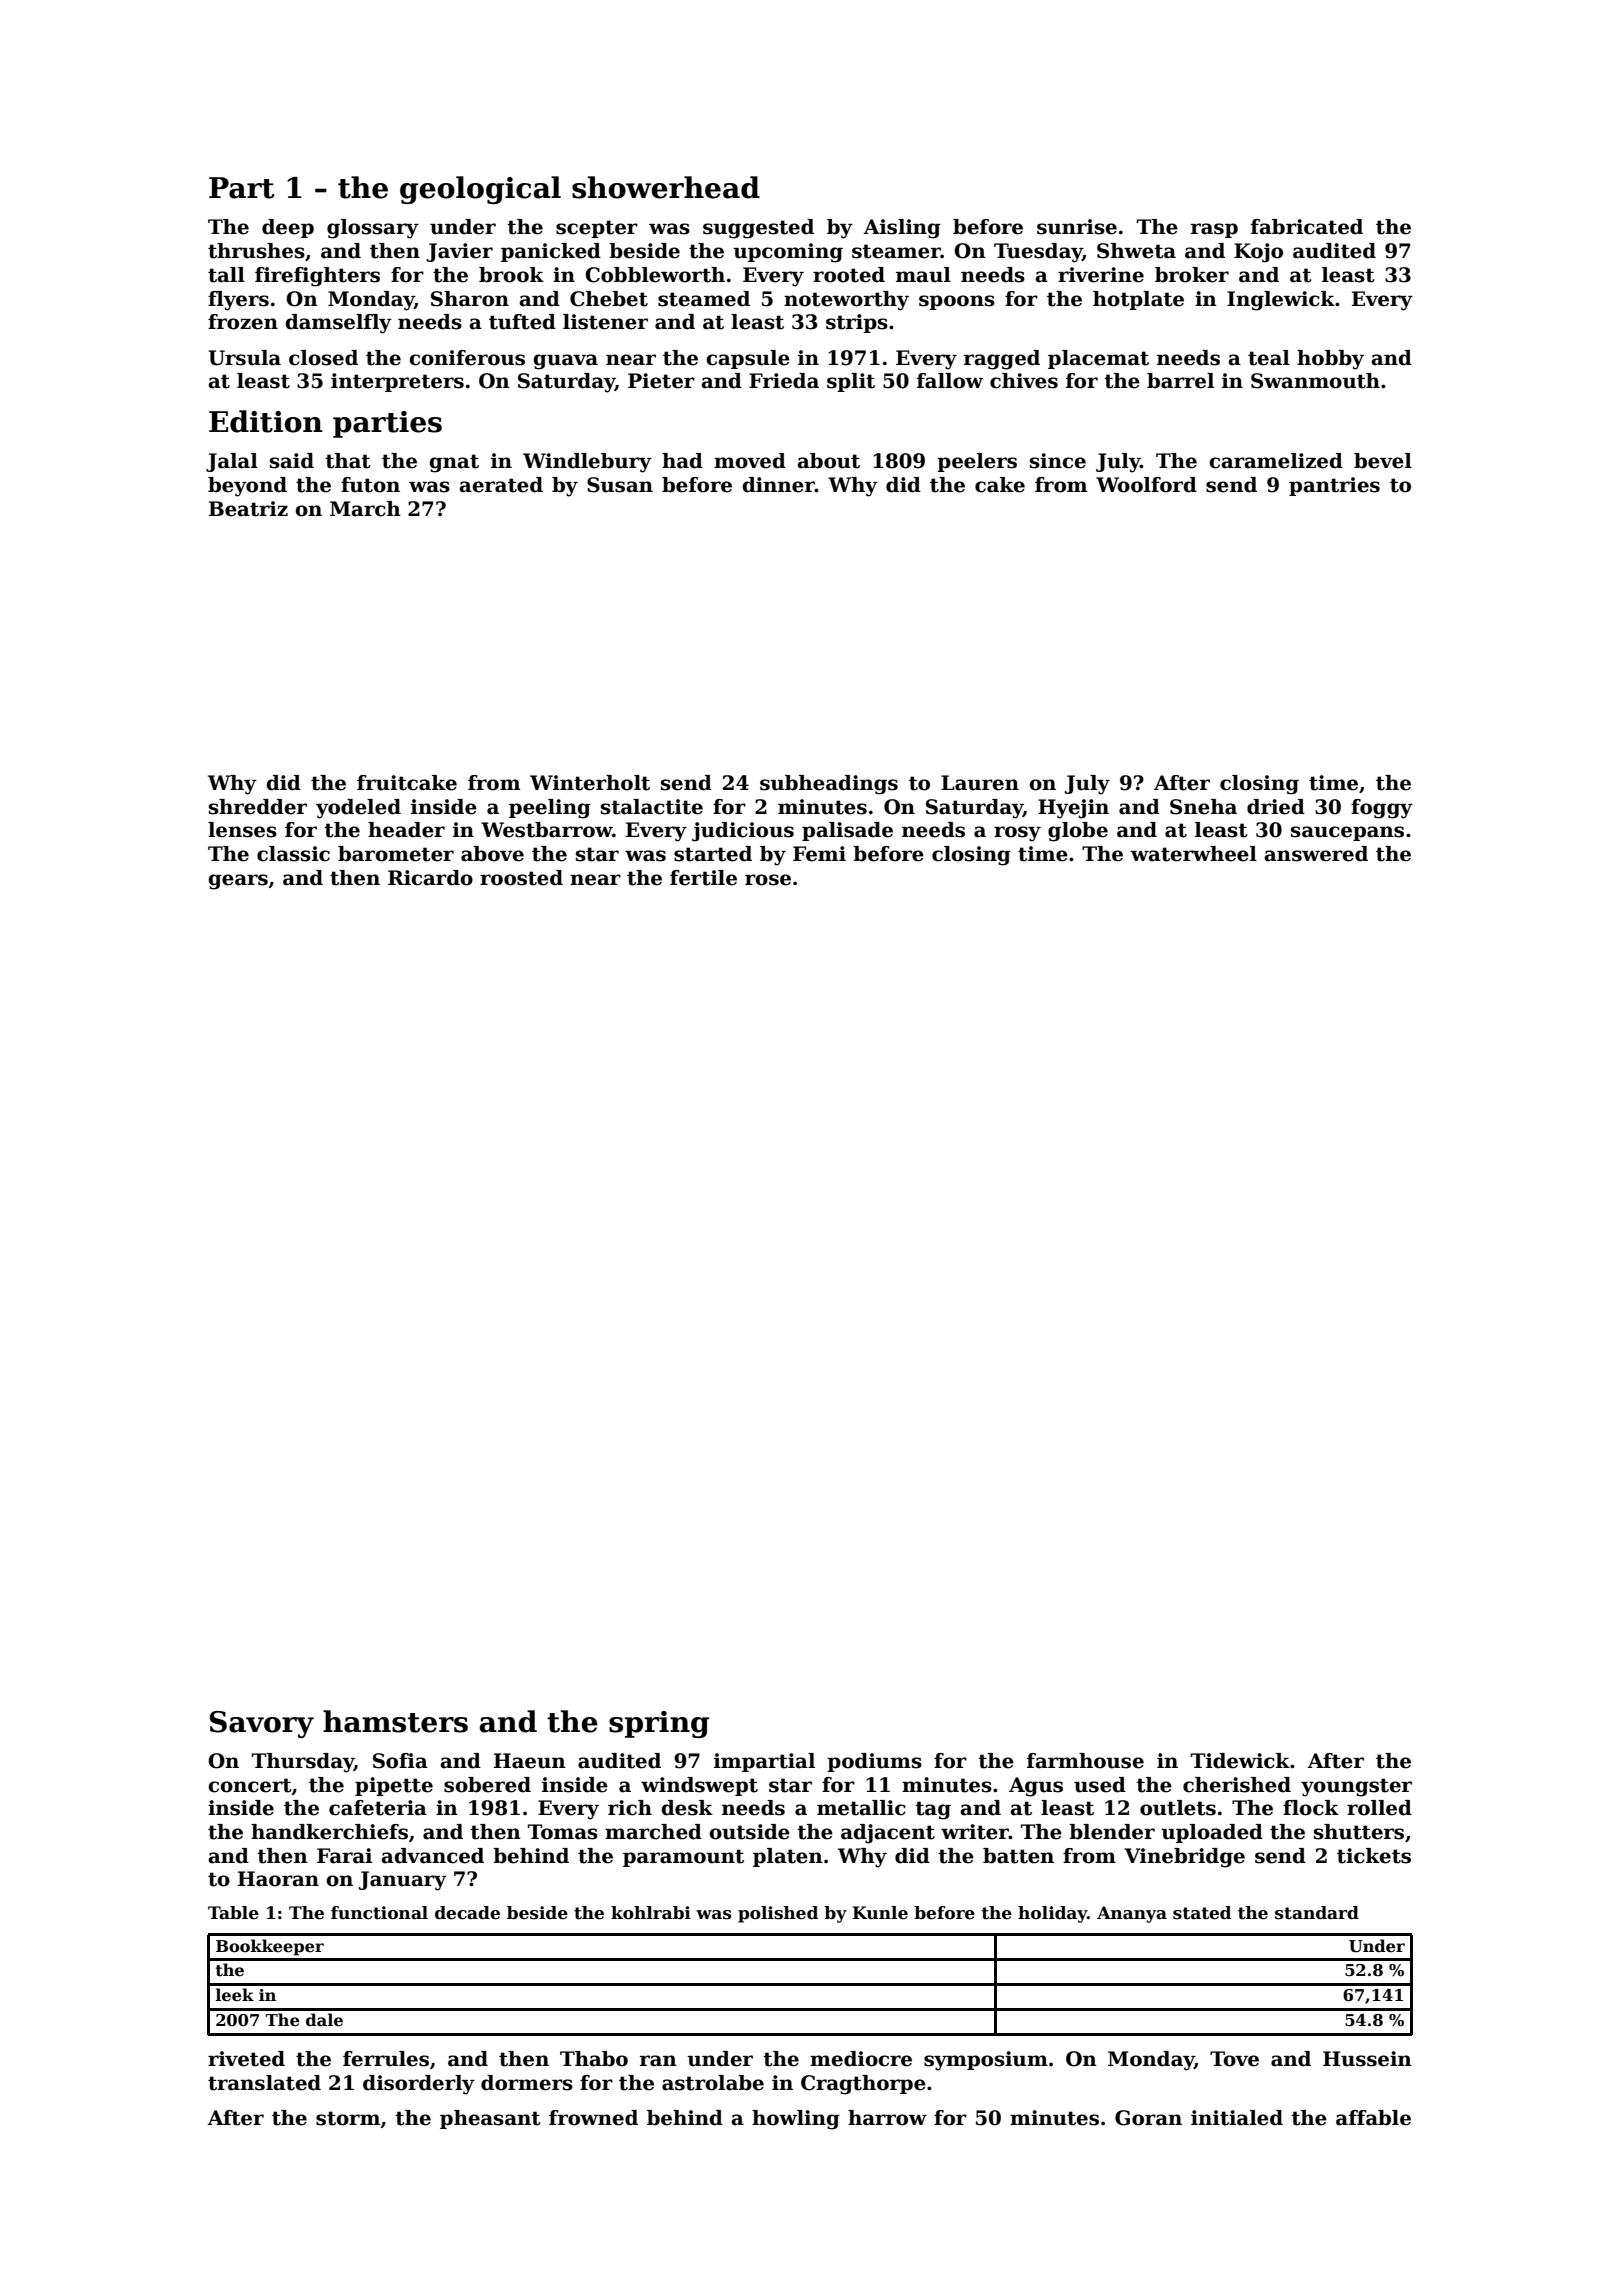  What do you see at coordinates (768, 880) in the screenshot?
I see `rose` at bounding box center [768, 880].
